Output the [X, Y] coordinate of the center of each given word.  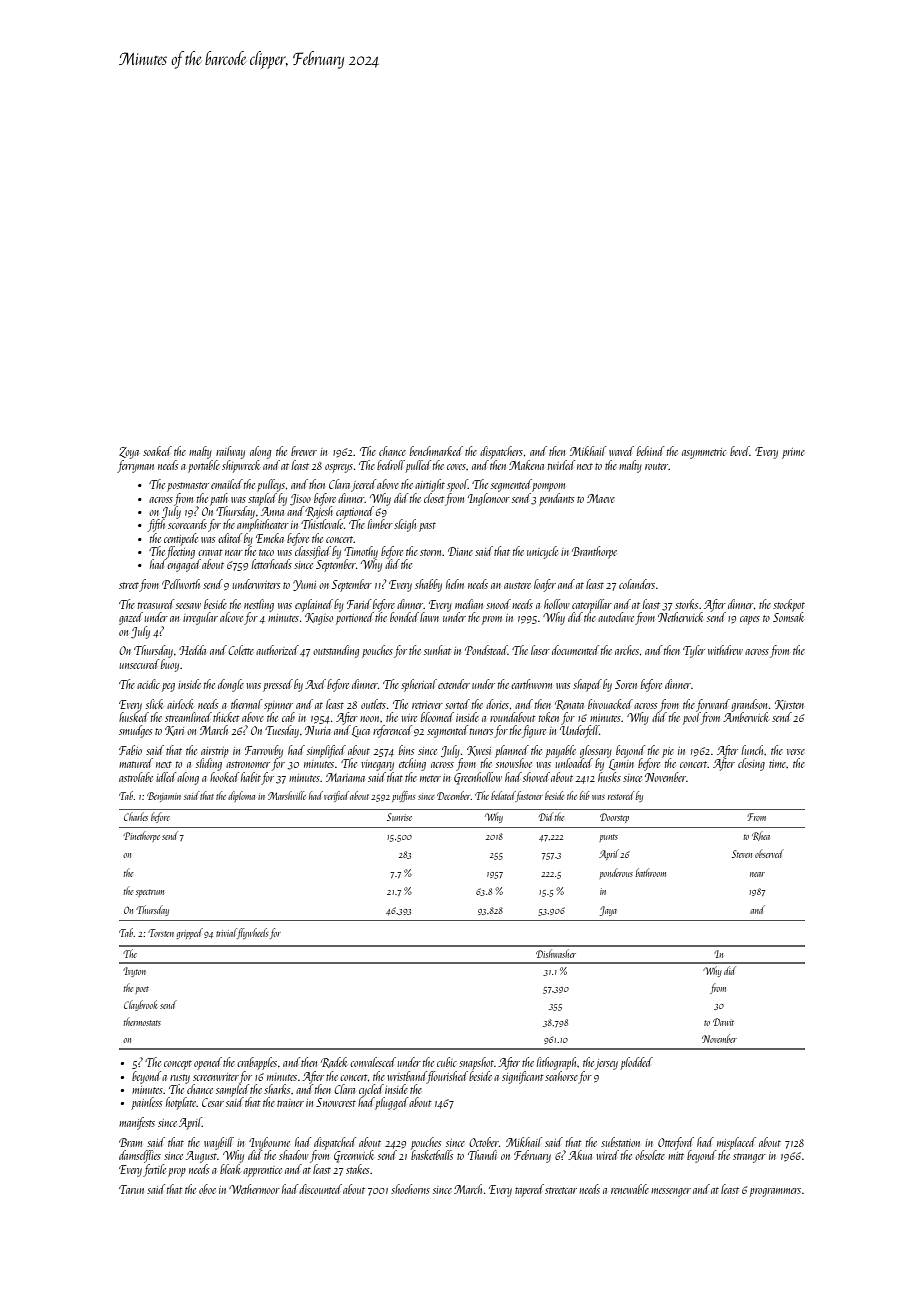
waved [621, 451]
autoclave [616, 617]
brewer [304, 451]
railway [230, 452]
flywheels [252, 933]
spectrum [150, 893]
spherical [419, 685]
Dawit [723, 1022]
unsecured [139, 664]
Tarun [131, 1189]
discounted [320, 1189]
